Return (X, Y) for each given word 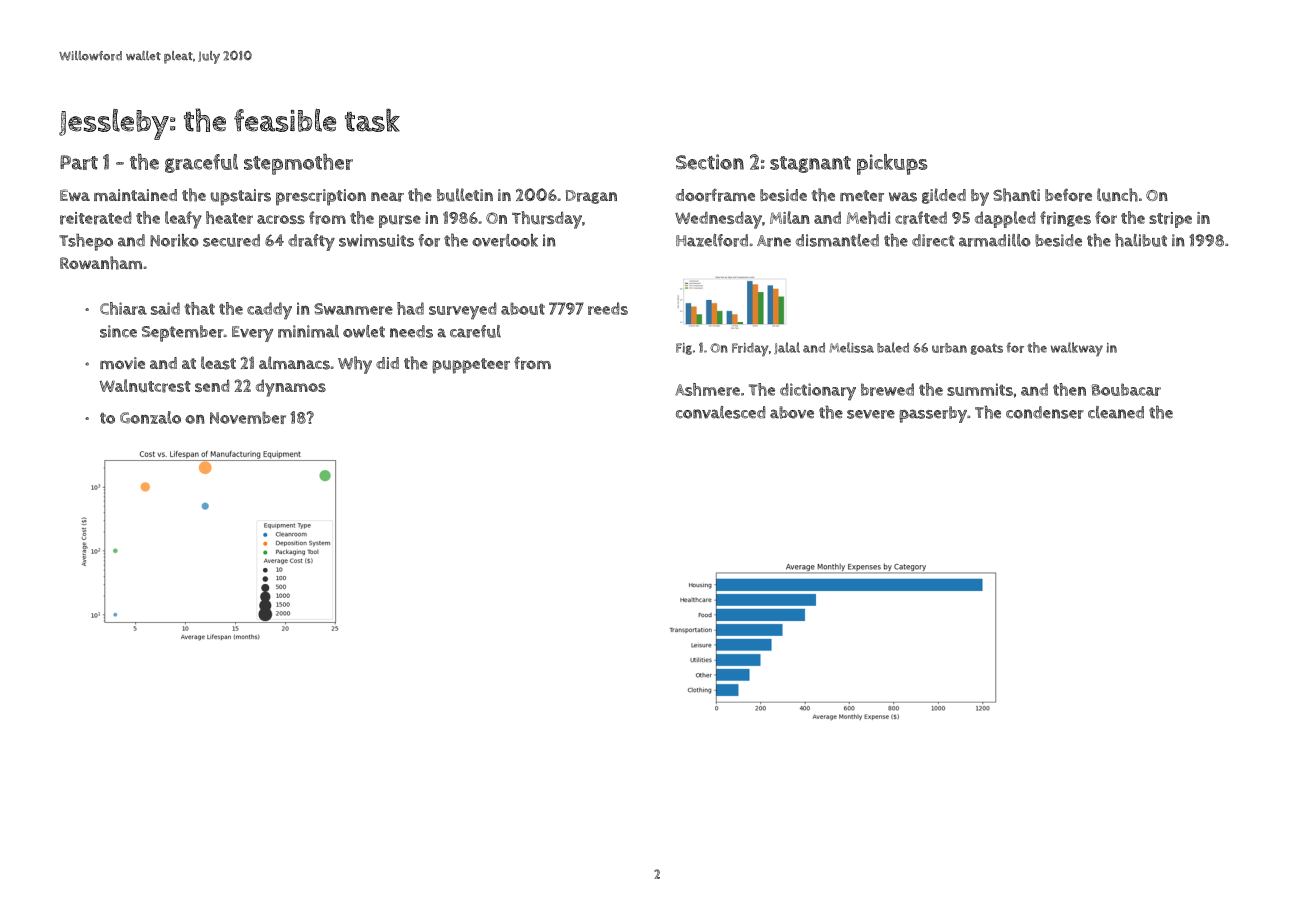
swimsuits (376, 240)
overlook (505, 240)
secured (231, 240)
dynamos (291, 388)
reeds (608, 308)
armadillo (995, 240)
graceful (201, 163)
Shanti (1016, 195)
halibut (1141, 240)
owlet (364, 331)
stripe (1170, 220)
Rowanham (101, 263)
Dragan (591, 197)
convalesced (721, 412)
